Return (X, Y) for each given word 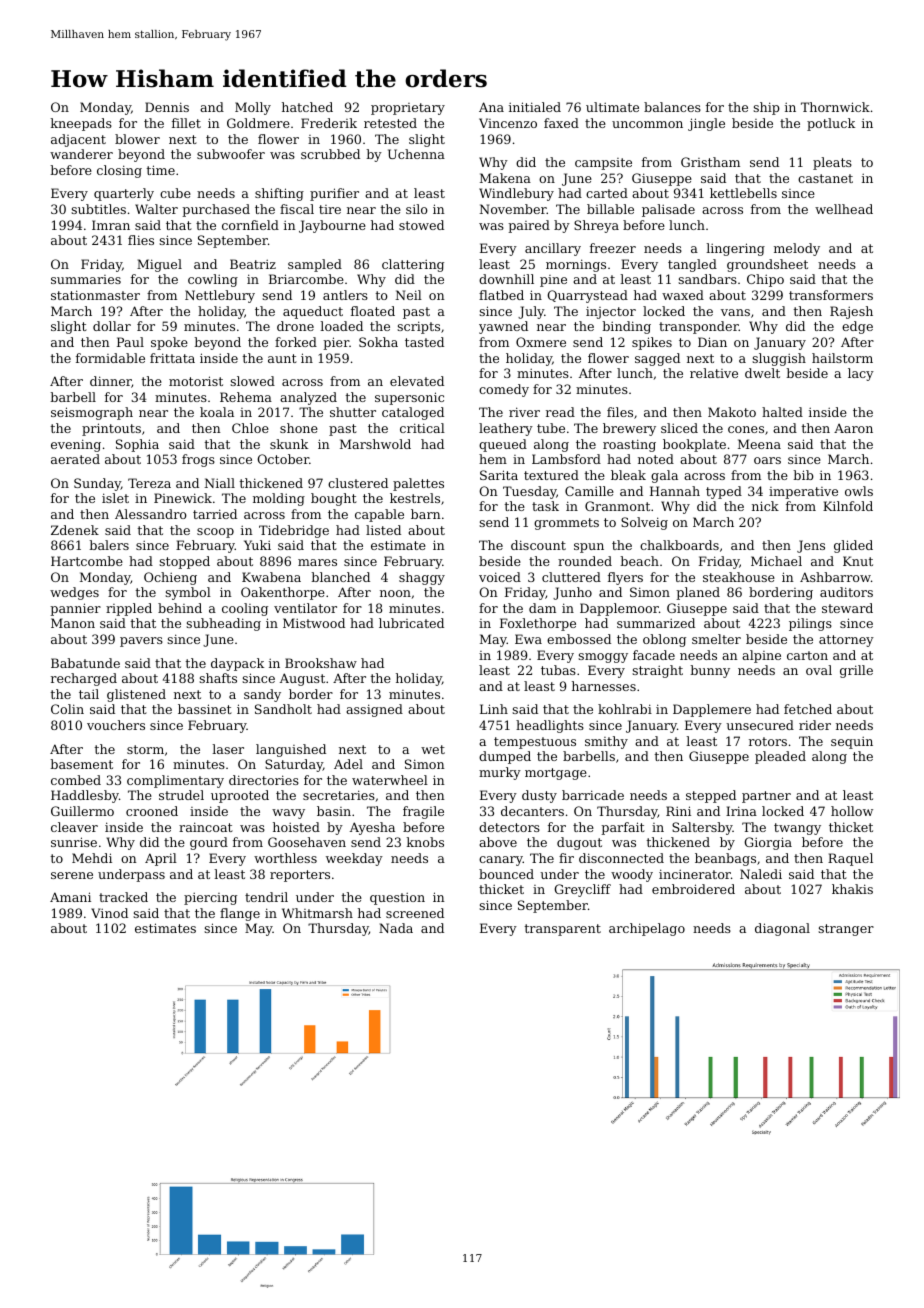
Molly (253, 108)
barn (426, 514)
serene (72, 875)
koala (217, 412)
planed (698, 593)
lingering (736, 249)
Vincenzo (508, 123)
